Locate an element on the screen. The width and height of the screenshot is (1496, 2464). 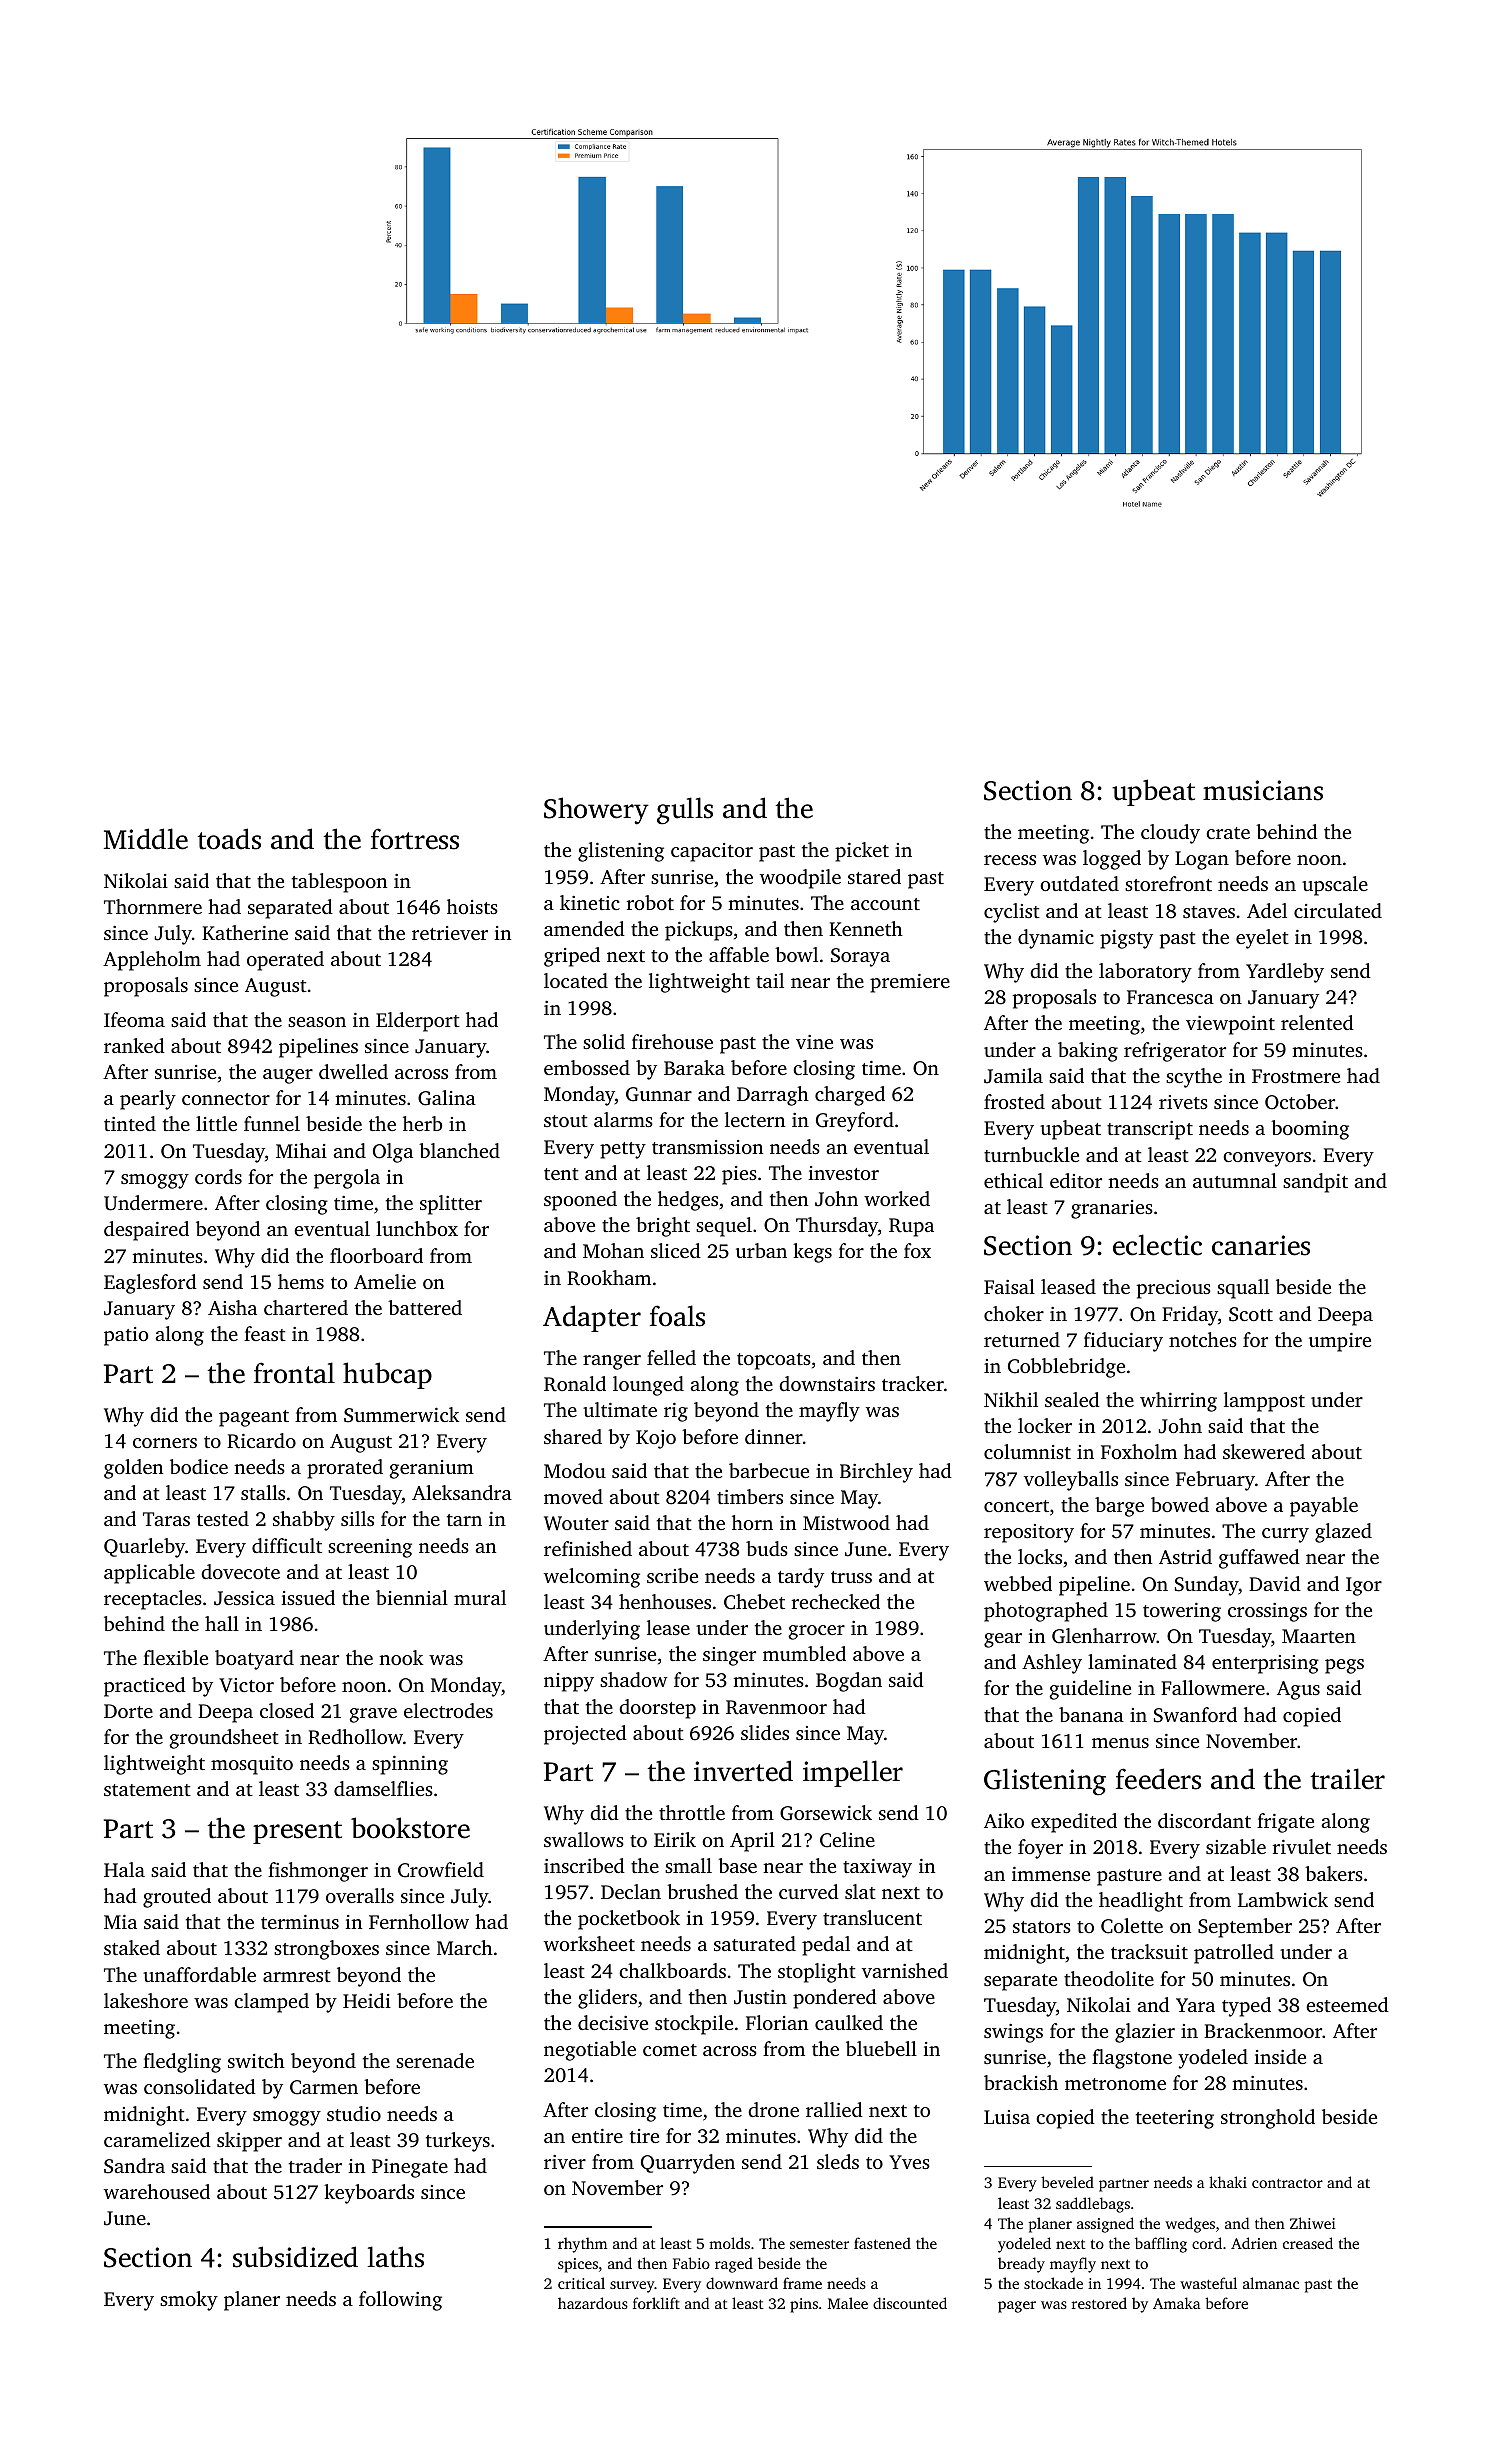
headlight is located at coordinates (1141, 1902).
